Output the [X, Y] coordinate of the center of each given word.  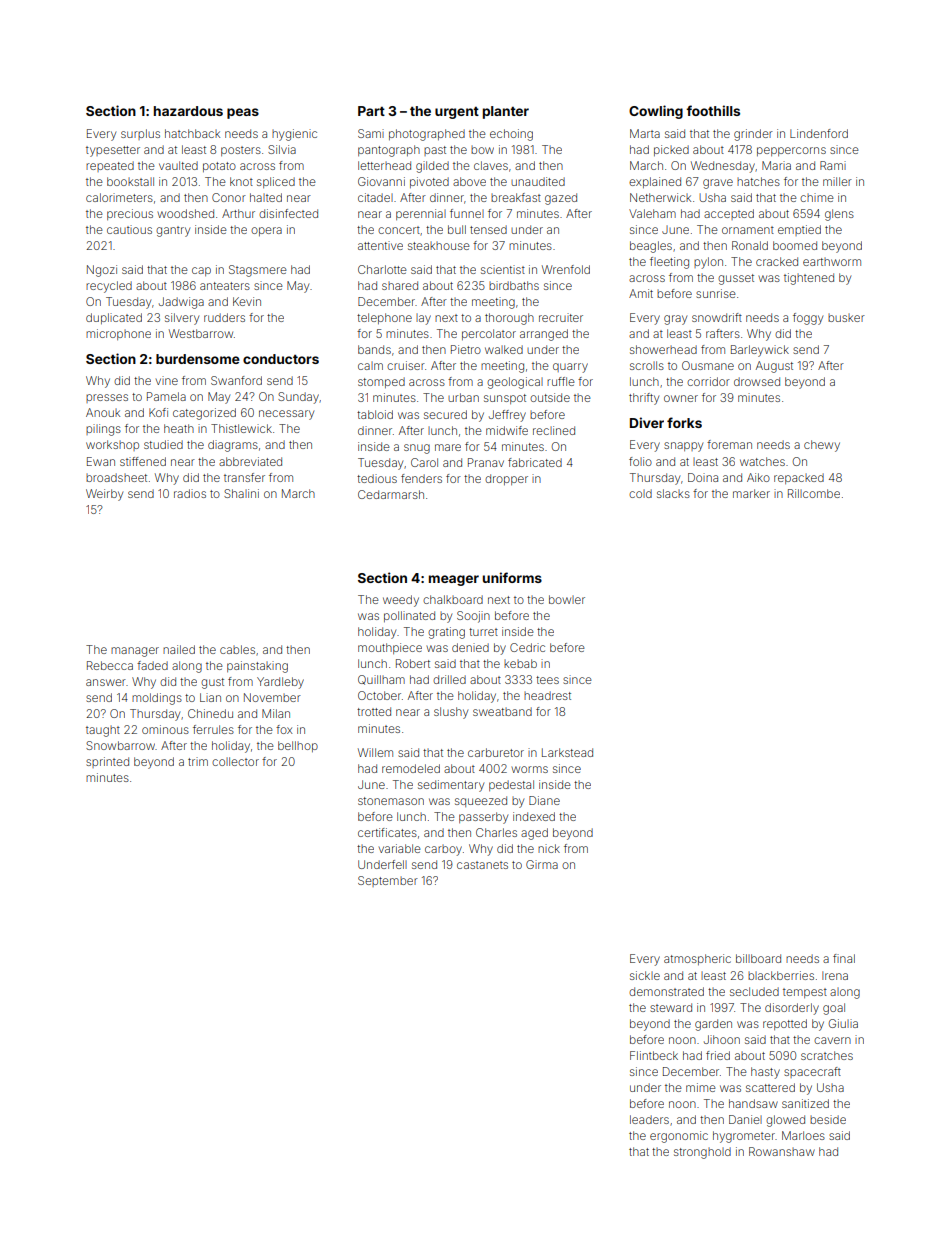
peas [243, 113]
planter [506, 112]
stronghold [702, 1153]
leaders [649, 1119]
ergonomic [679, 1137]
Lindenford [819, 133]
